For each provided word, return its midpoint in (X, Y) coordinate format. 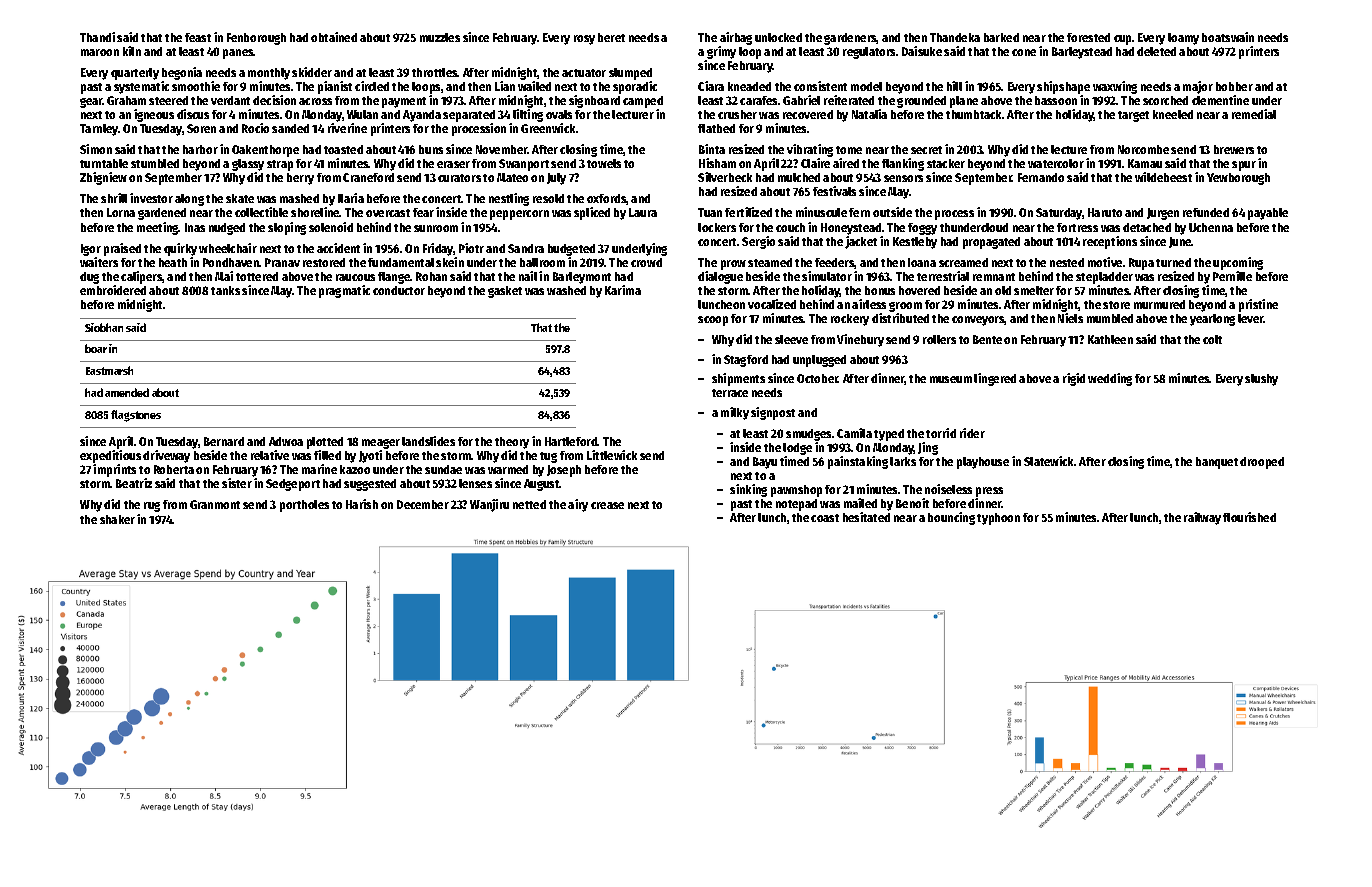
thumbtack (974, 114)
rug (152, 507)
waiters (99, 262)
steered (168, 100)
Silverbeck (725, 177)
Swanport (524, 165)
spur (1244, 166)
